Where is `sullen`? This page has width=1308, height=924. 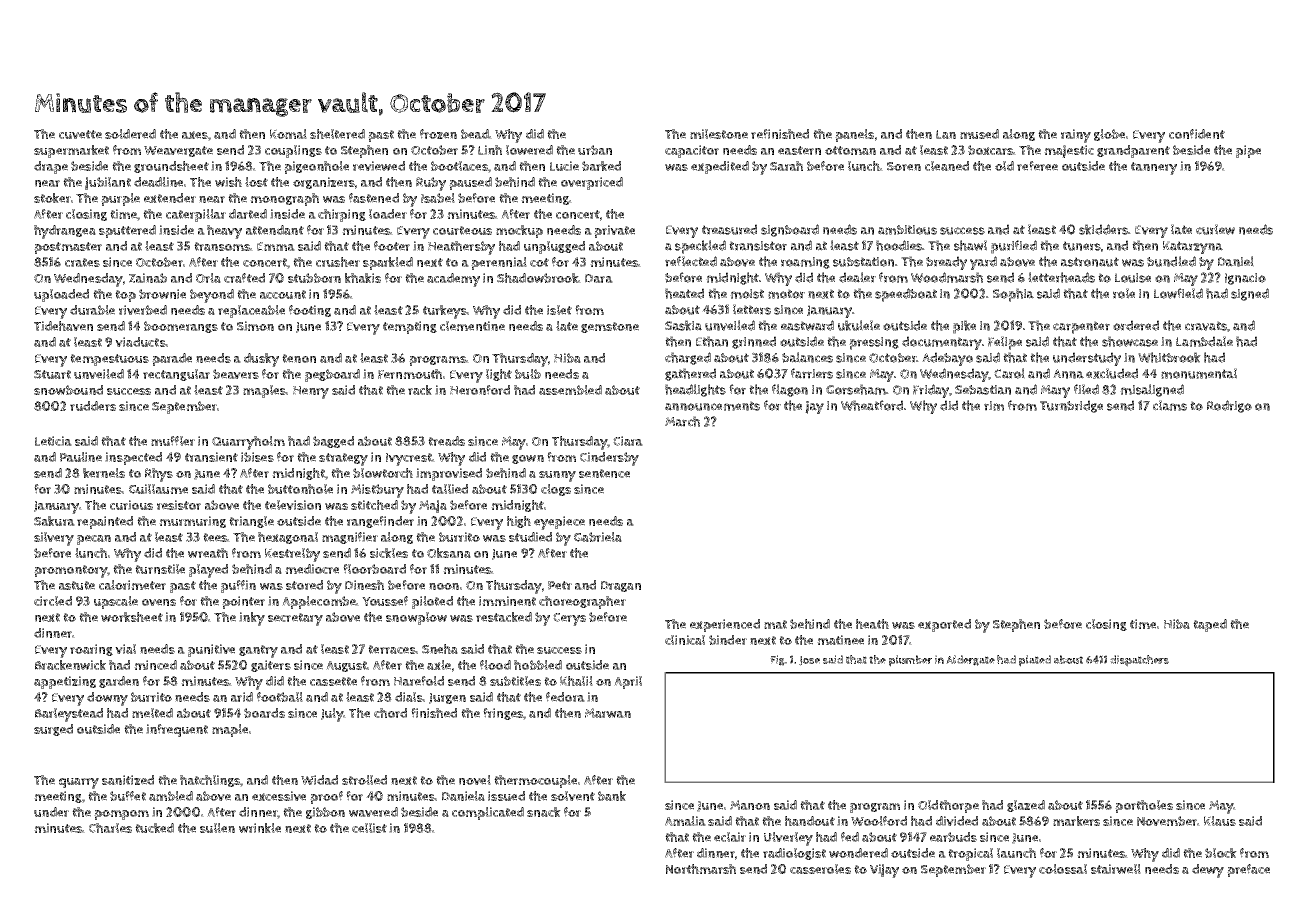 sullen is located at coordinates (217, 828).
